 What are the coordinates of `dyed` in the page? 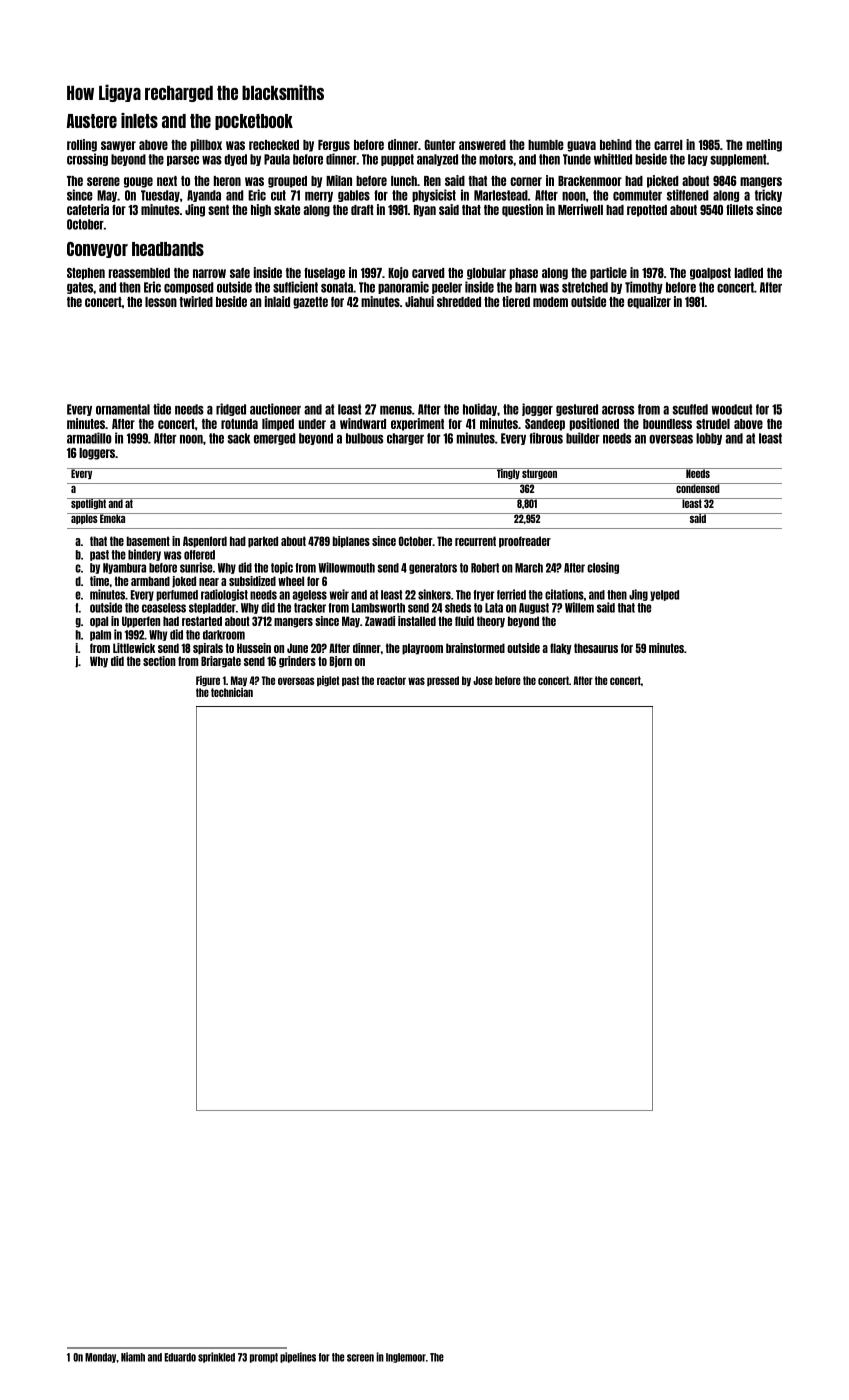 It's located at (235, 160).
